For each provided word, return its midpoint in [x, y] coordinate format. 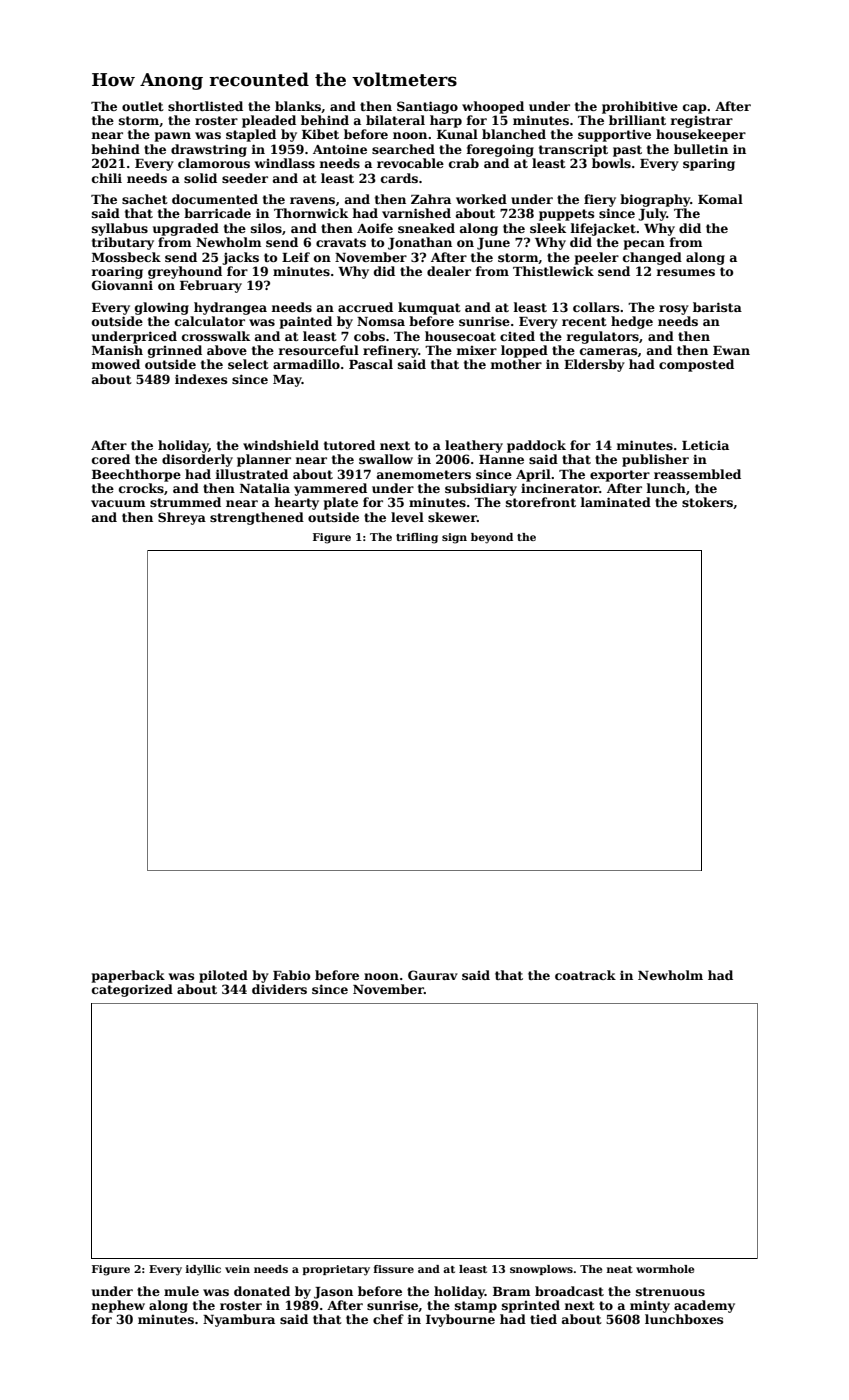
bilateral [395, 120]
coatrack [585, 975]
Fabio [291, 975]
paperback [128, 976]
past [627, 151]
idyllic [203, 1270]
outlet [143, 106]
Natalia [265, 488]
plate [341, 503]
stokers [707, 502]
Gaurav [433, 975]
